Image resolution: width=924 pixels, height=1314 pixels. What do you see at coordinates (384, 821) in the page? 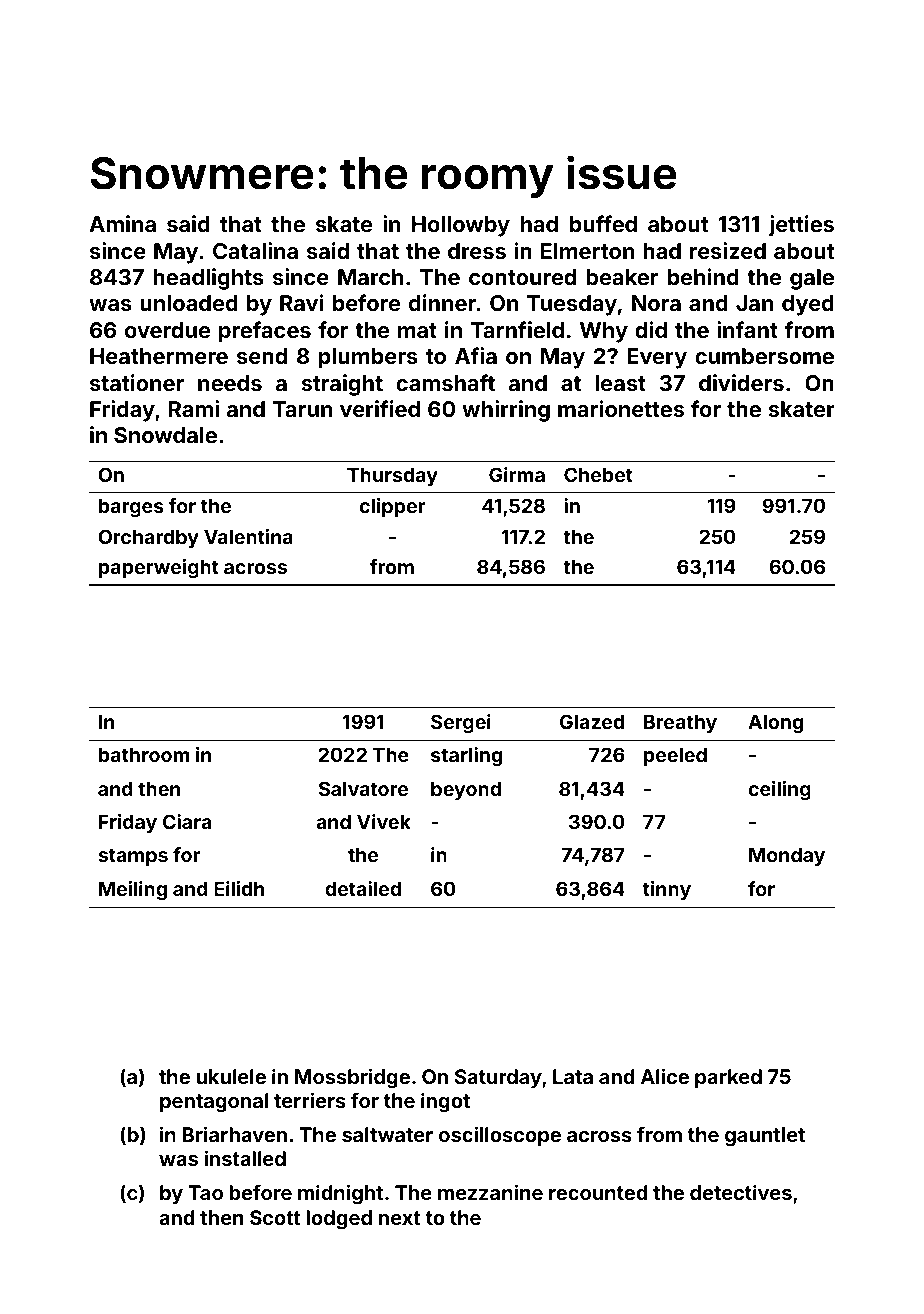
I see `Vivek` at bounding box center [384, 821].
